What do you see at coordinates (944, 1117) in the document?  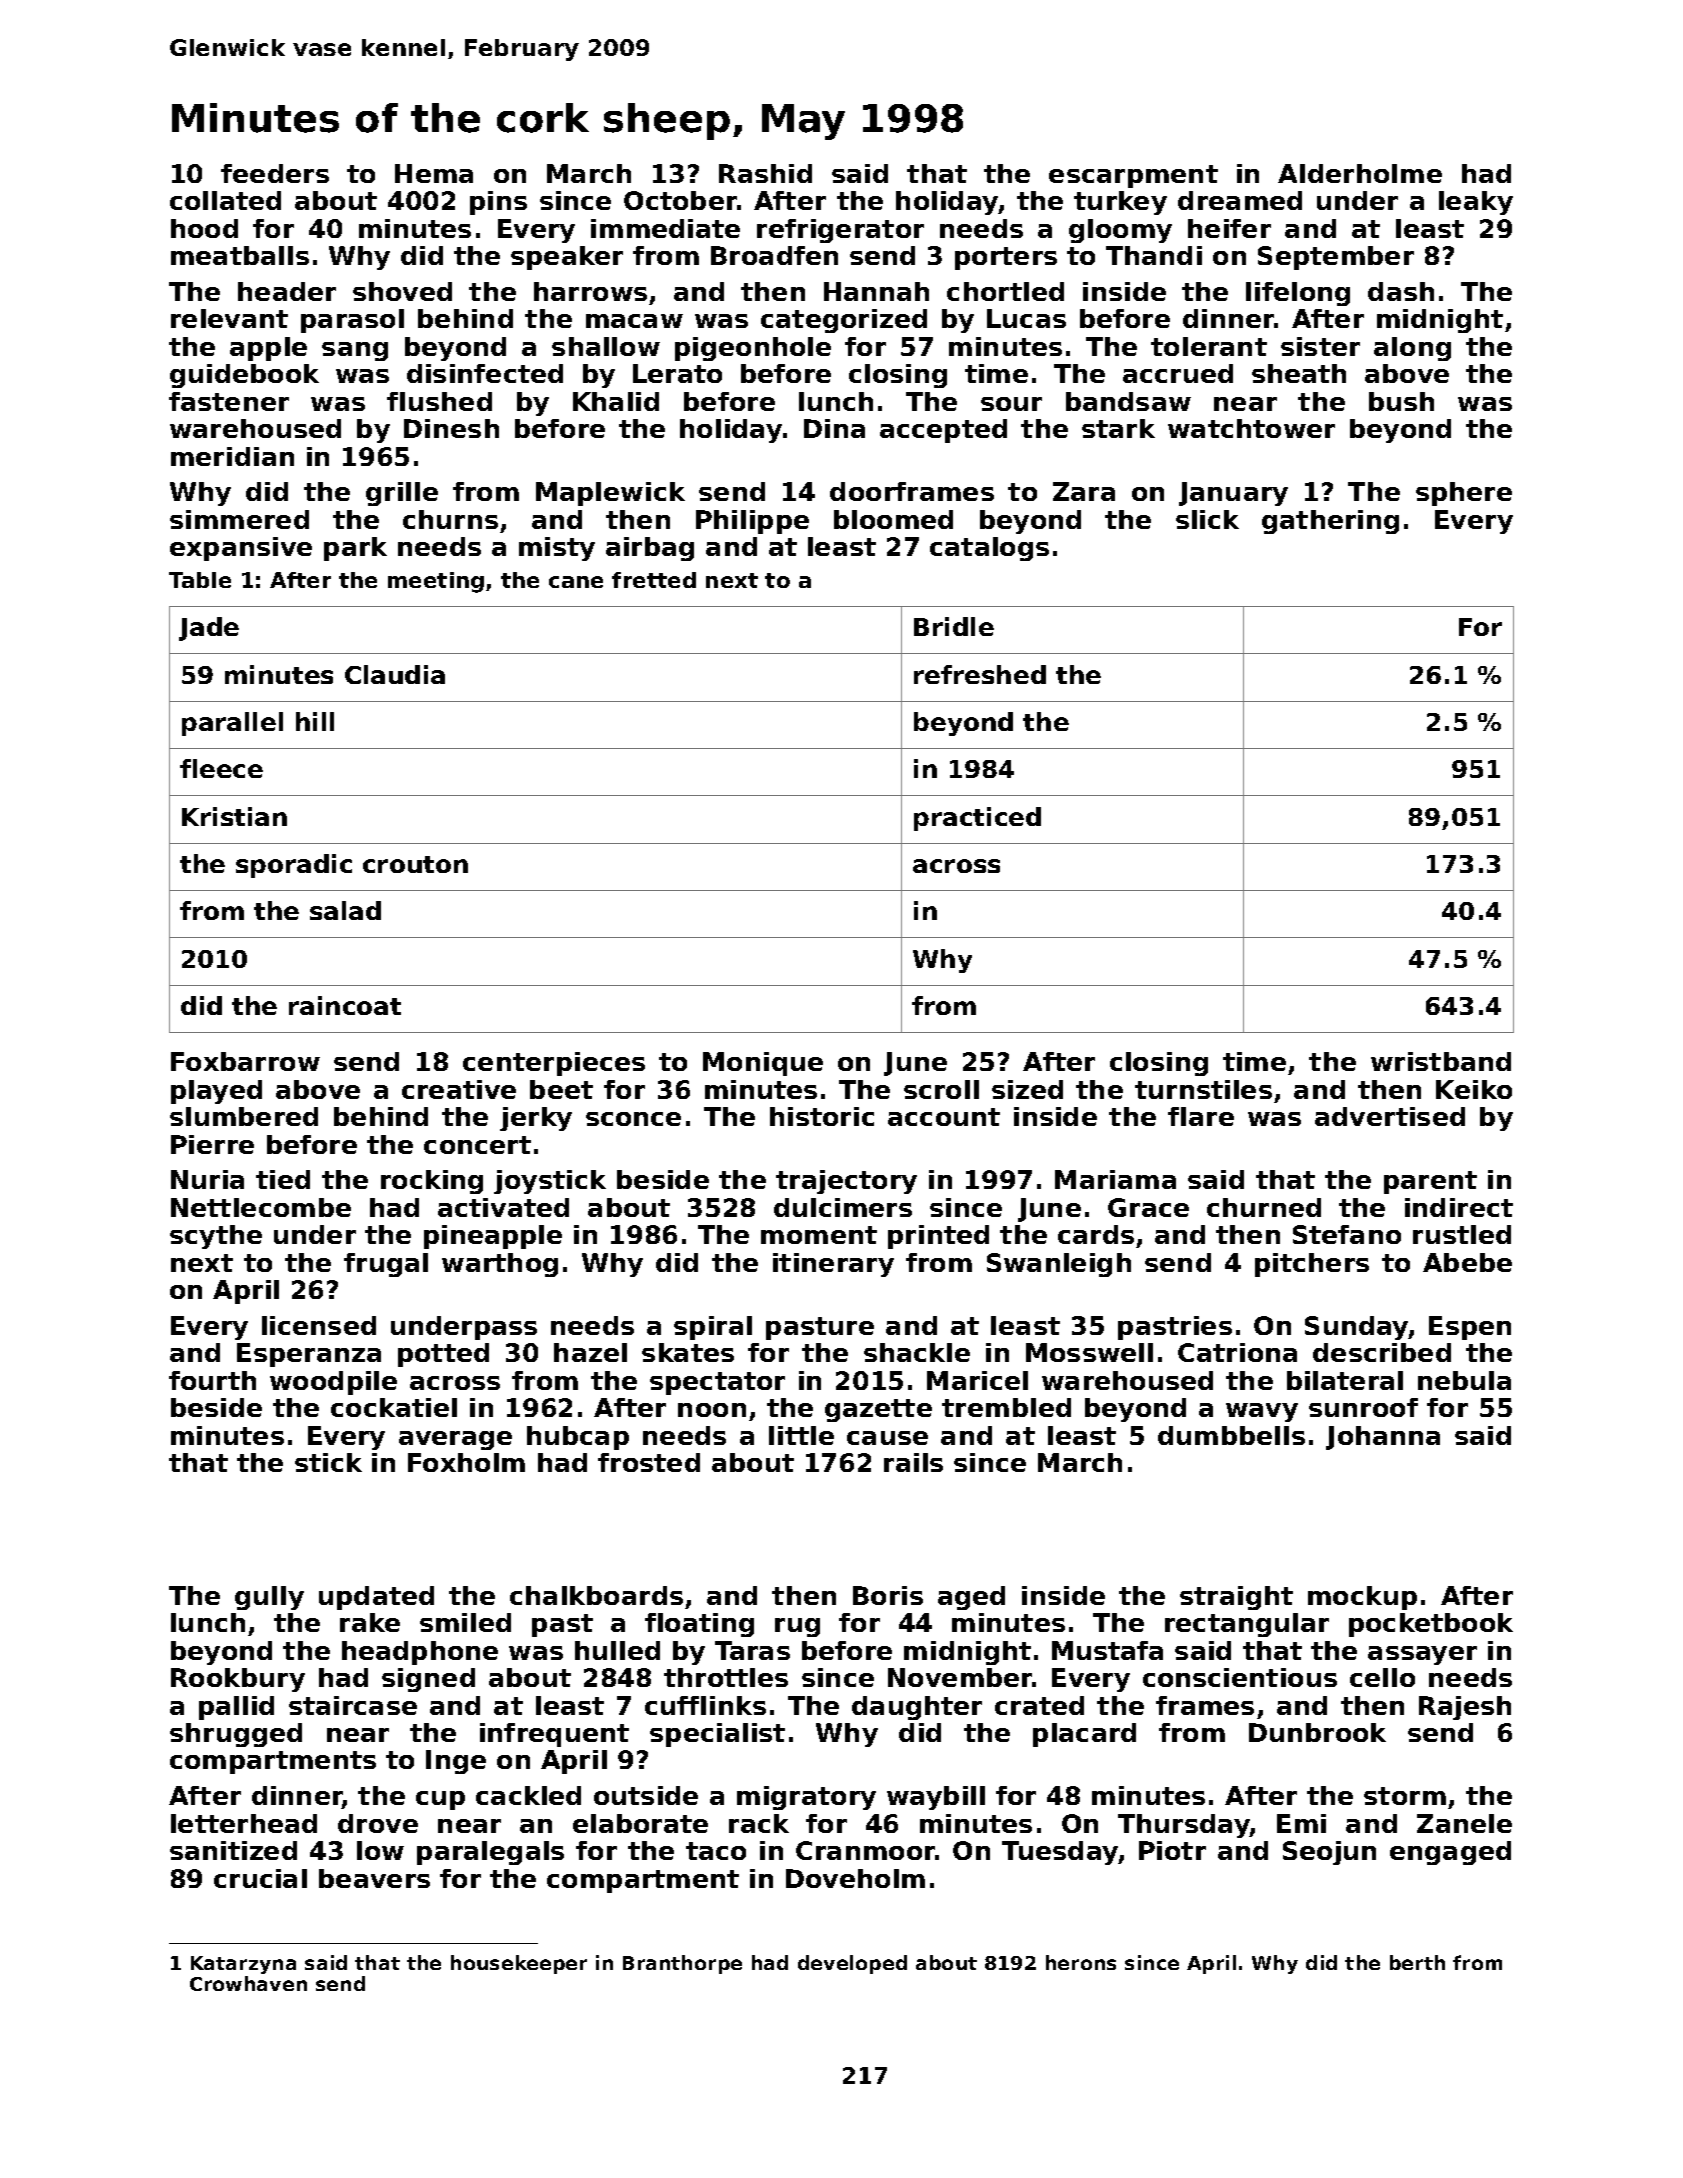 I see `account` at bounding box center [944, 1117].
